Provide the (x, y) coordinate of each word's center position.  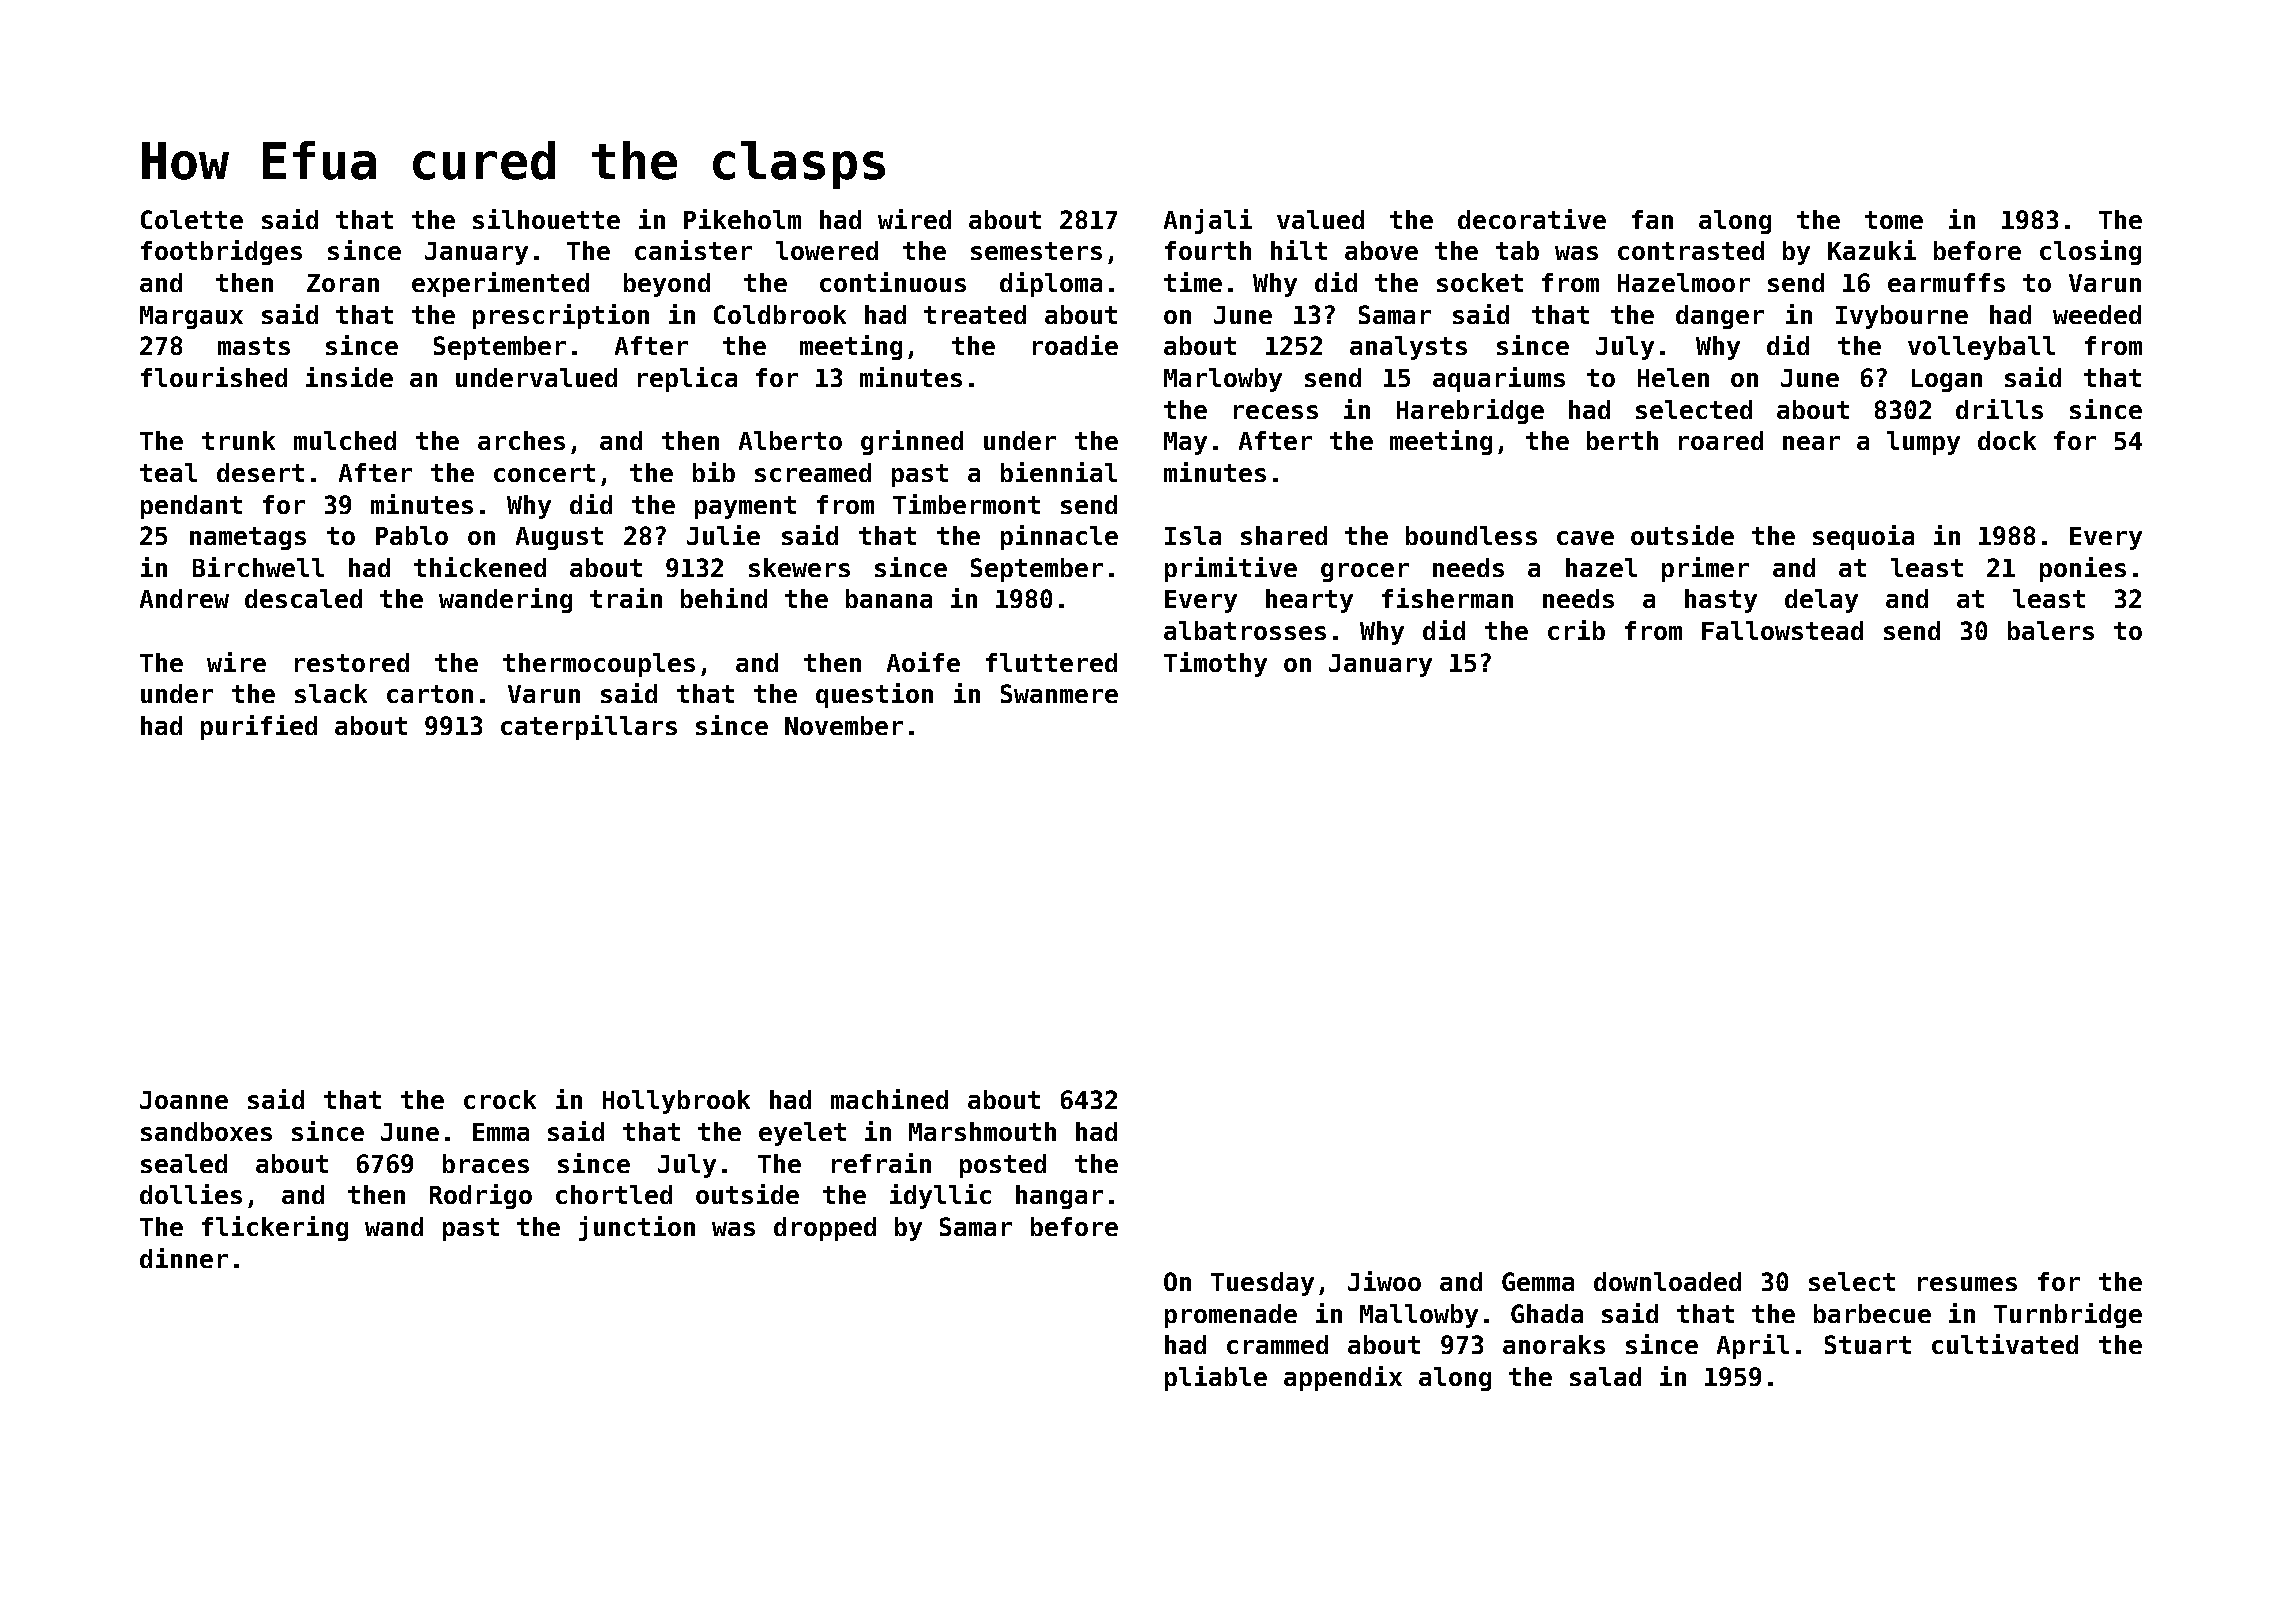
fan (1652, 219)
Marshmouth (982, 1131)
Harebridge (1470, 411)
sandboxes (206, 1131)
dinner (184, 1258)
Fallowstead (1782, 630)
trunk (238, 440)
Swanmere (1059, 693)
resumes (1967, 1284)
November (844, 725)
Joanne (184, 1100)
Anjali (1208, 221)
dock (2007, 440)
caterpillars (589, 727)
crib (1576, 630)
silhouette (546, 219)
